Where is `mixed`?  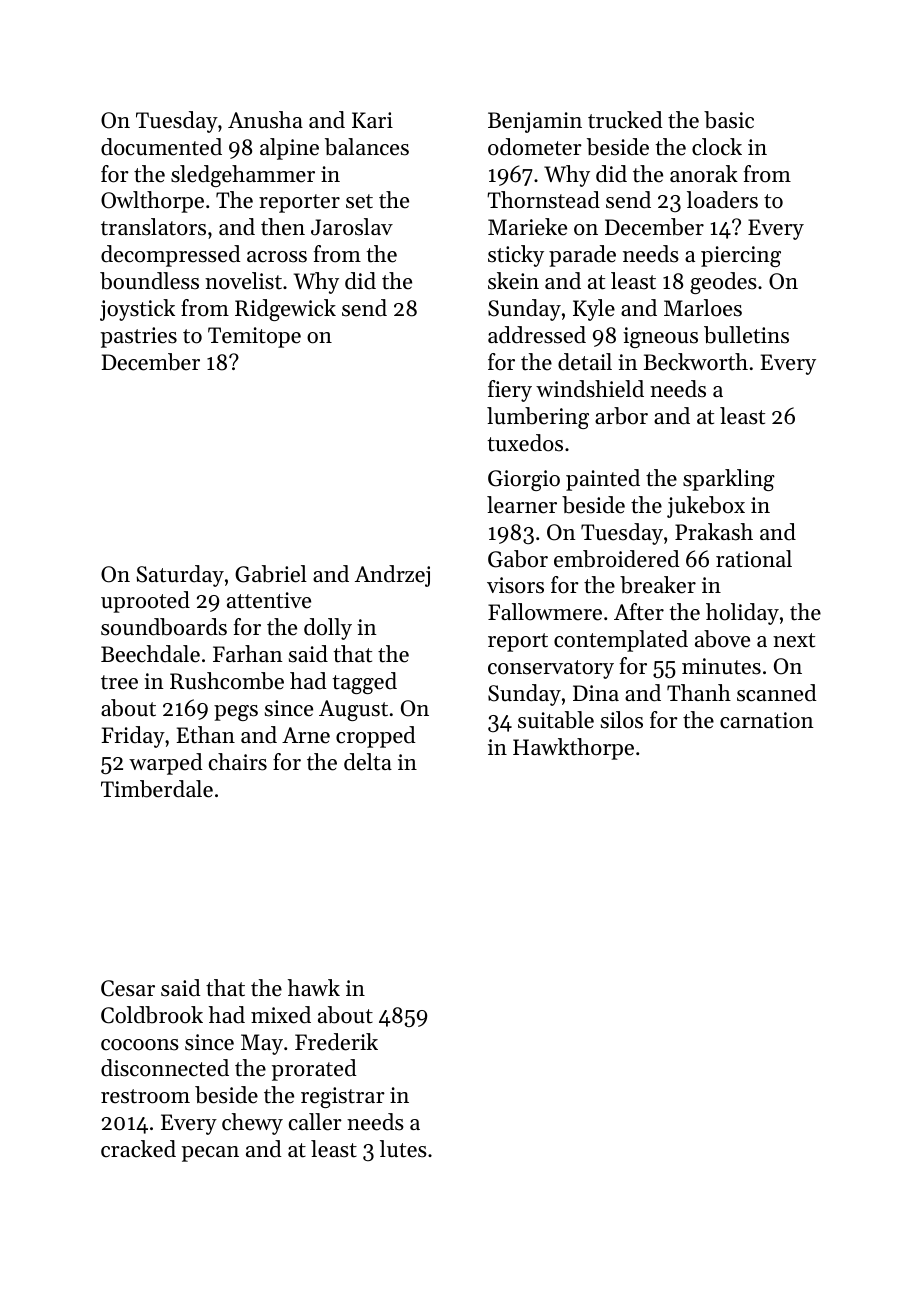
mixed is located at coordinates (281, 1015).
